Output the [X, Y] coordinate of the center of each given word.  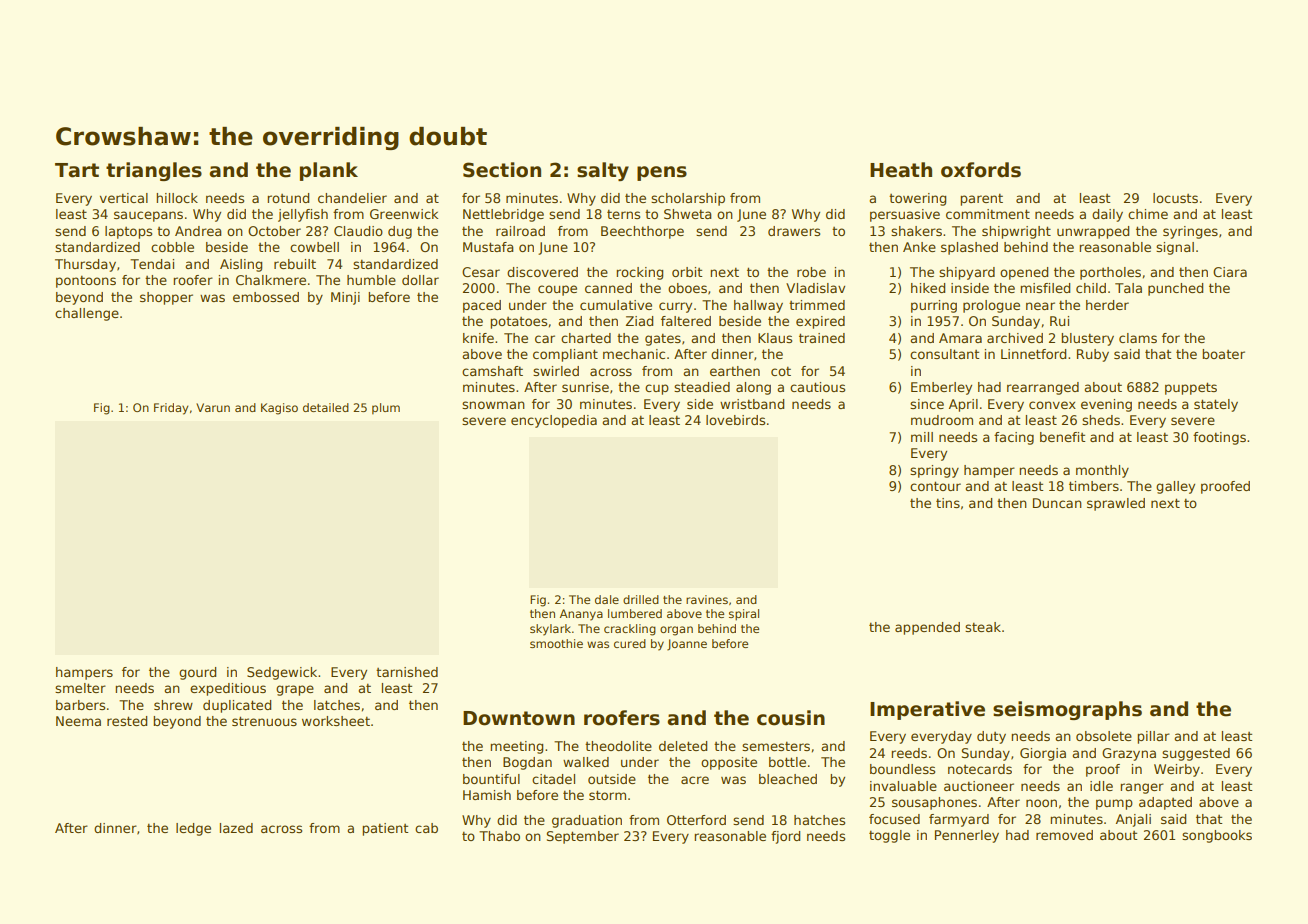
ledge [193, 829]
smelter [80, 688]
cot [781, 371]
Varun [213, 407]
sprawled [1116, 504]
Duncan [1057, 503]
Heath [901, 170]
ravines [707, 599]
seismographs [1067, 710]
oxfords [981, 170]
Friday [171, 409]
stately [1216, 405]
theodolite [618, 746]
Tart [77, 170]
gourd [197, 673]
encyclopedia [554, 421]
